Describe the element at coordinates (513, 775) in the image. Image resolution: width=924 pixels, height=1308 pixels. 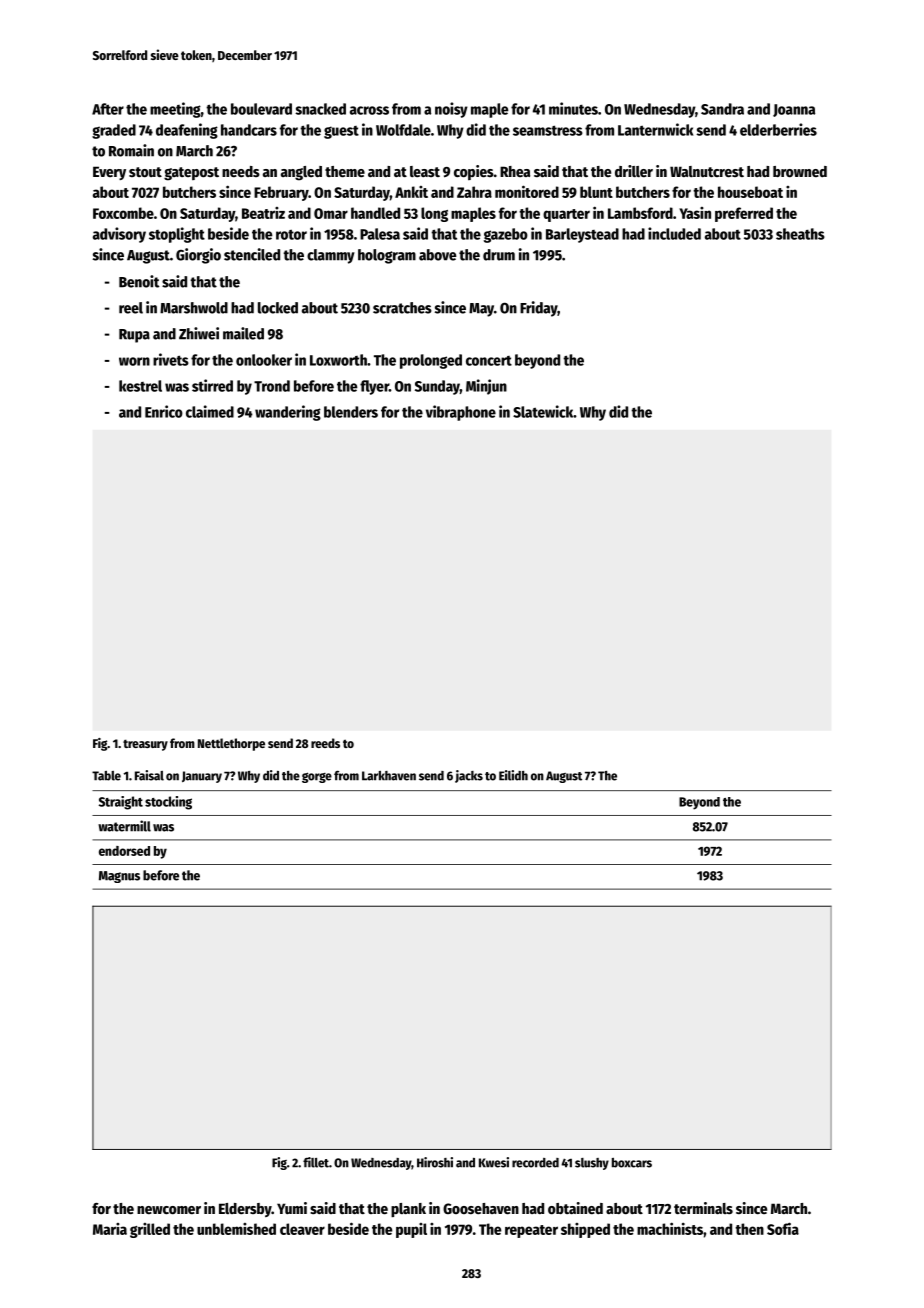
I see `Eilidh` at that location.
